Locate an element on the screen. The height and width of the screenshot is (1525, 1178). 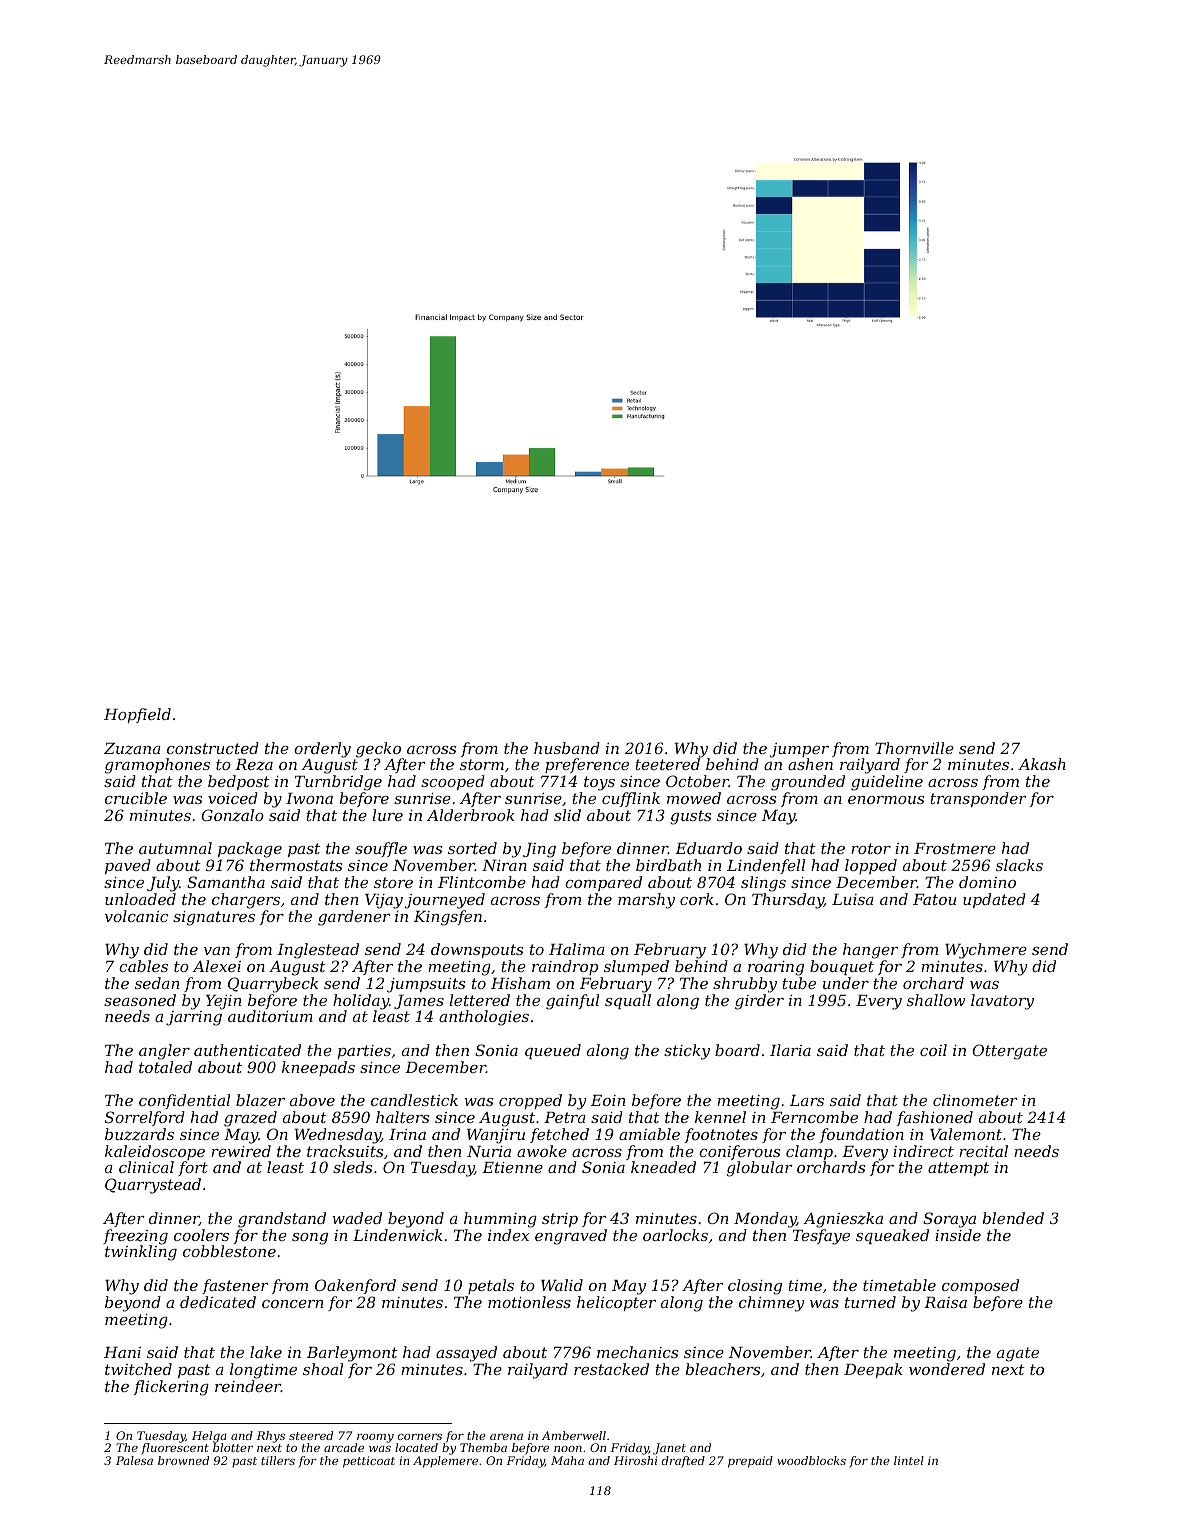
flickering is located at coordinates (171, 1388).
